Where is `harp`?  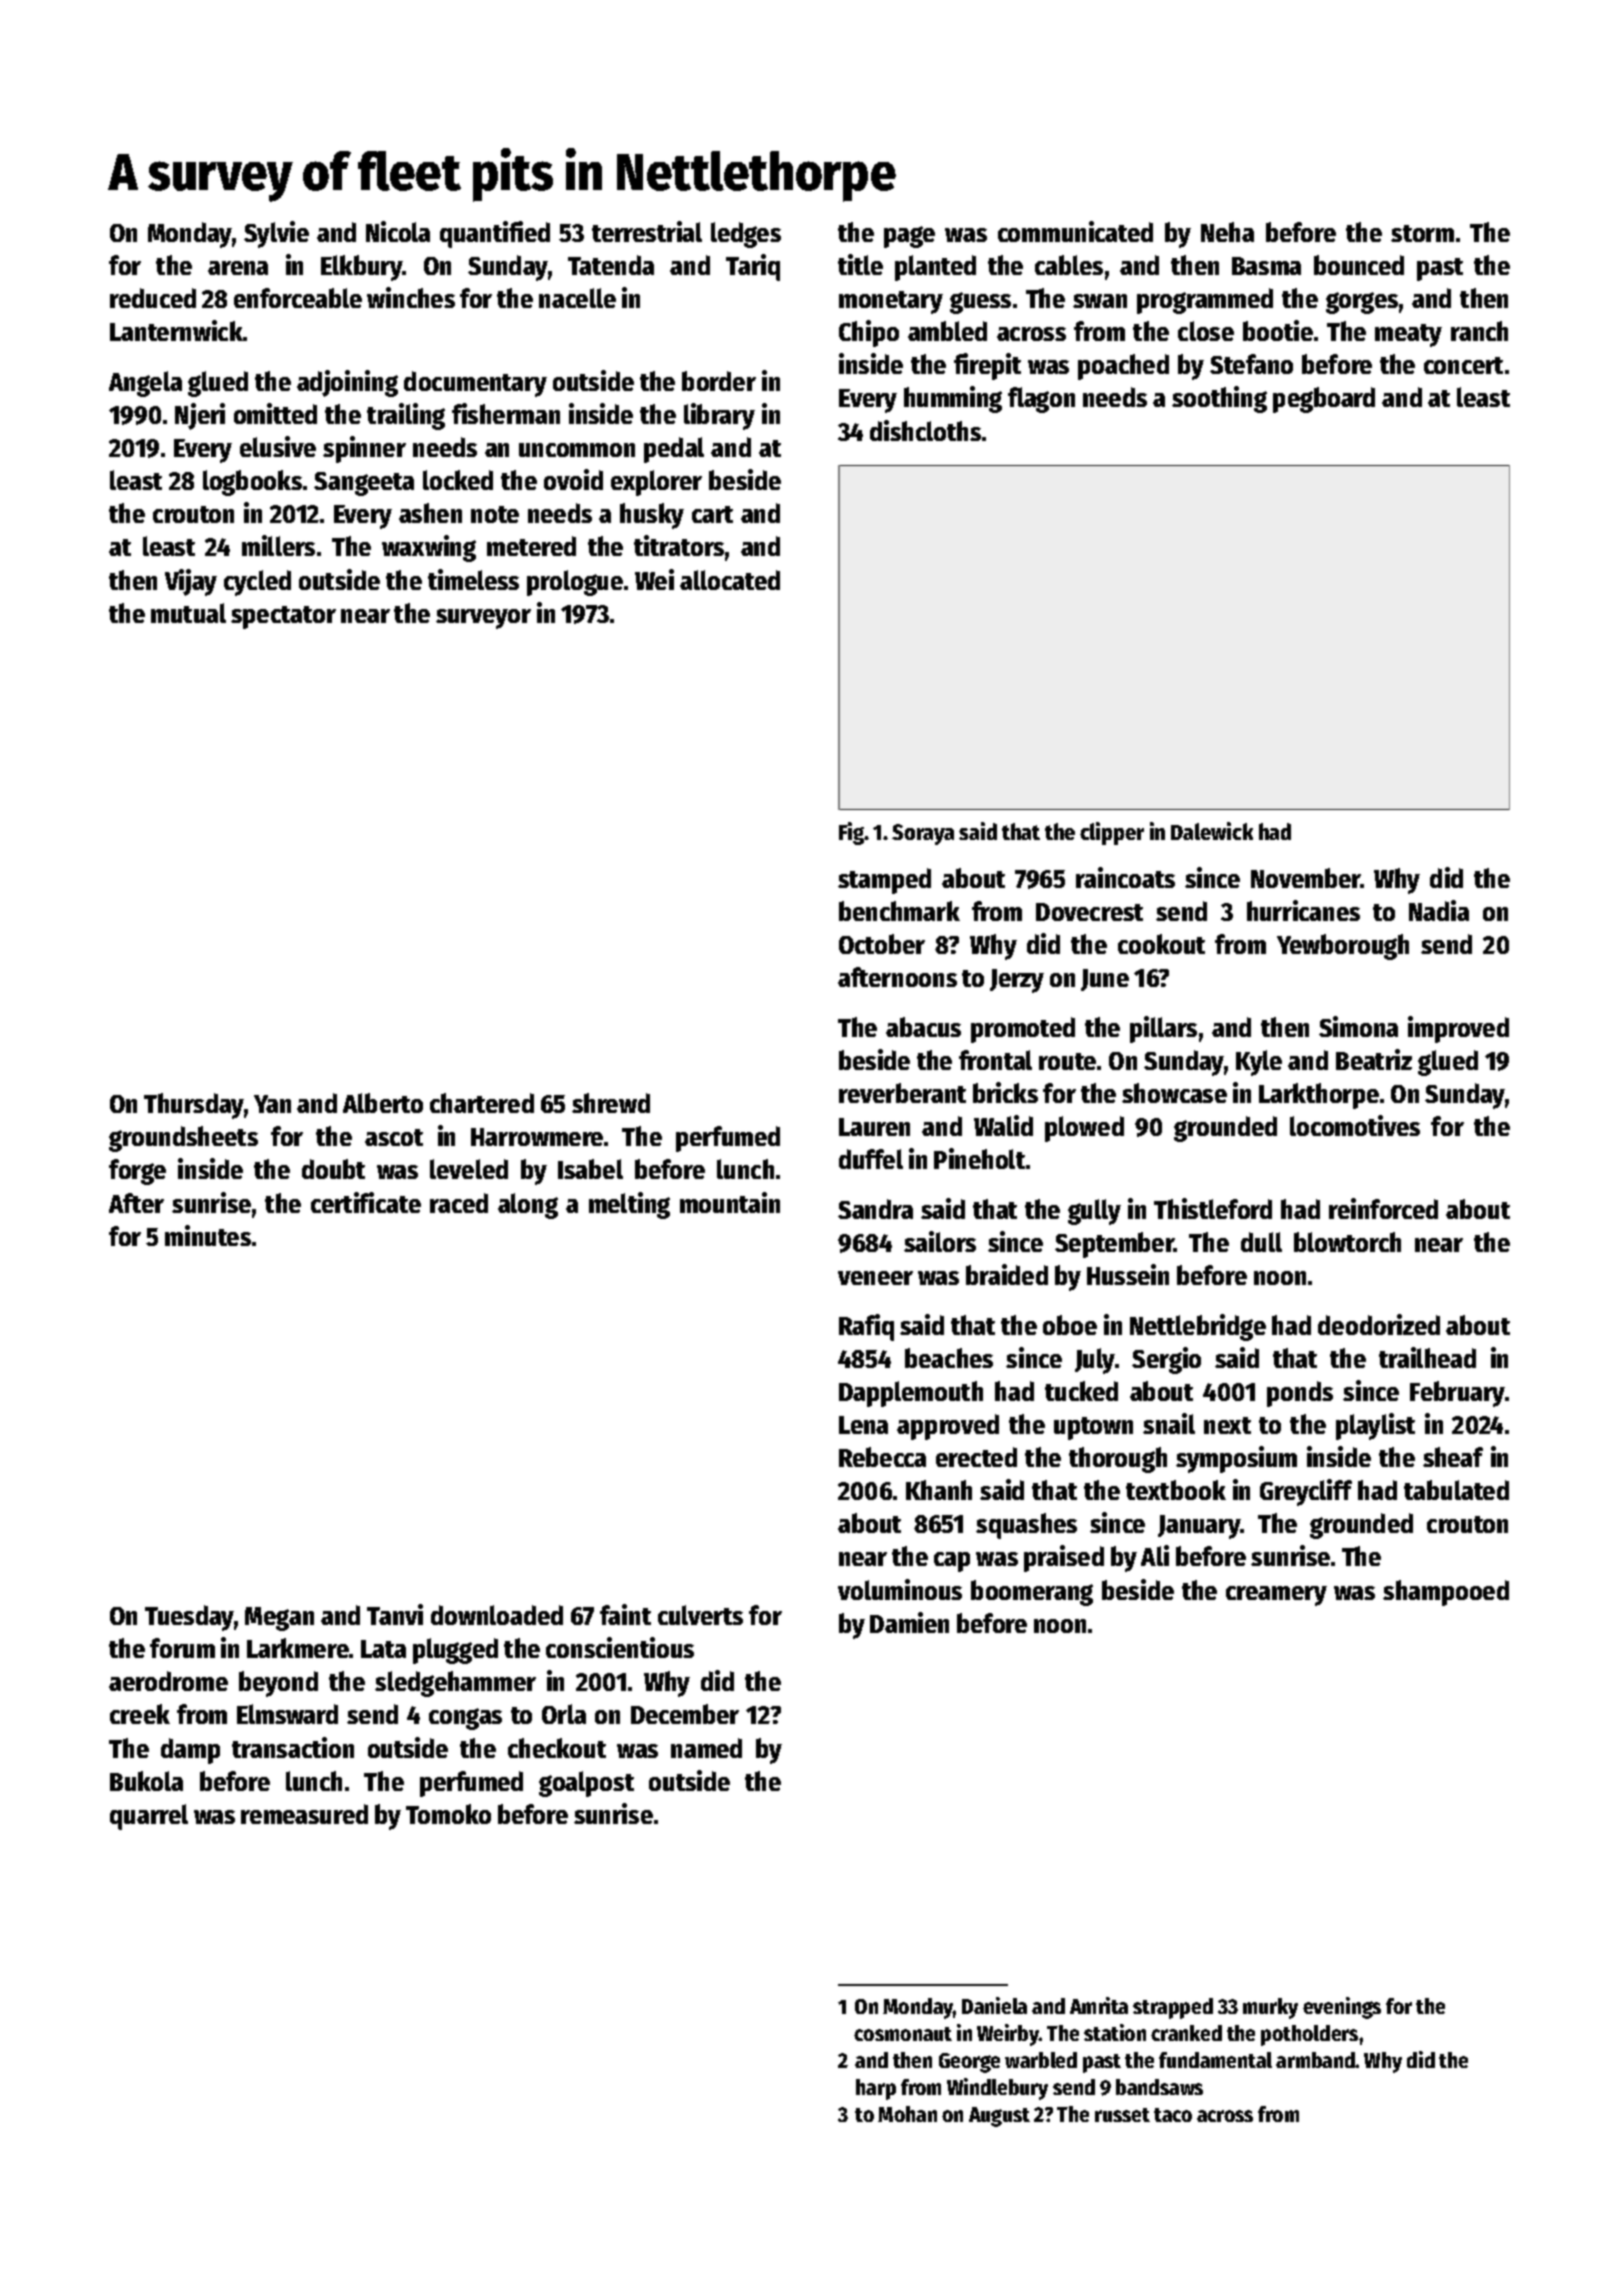 harp is located at coordinates (876, 2089).
